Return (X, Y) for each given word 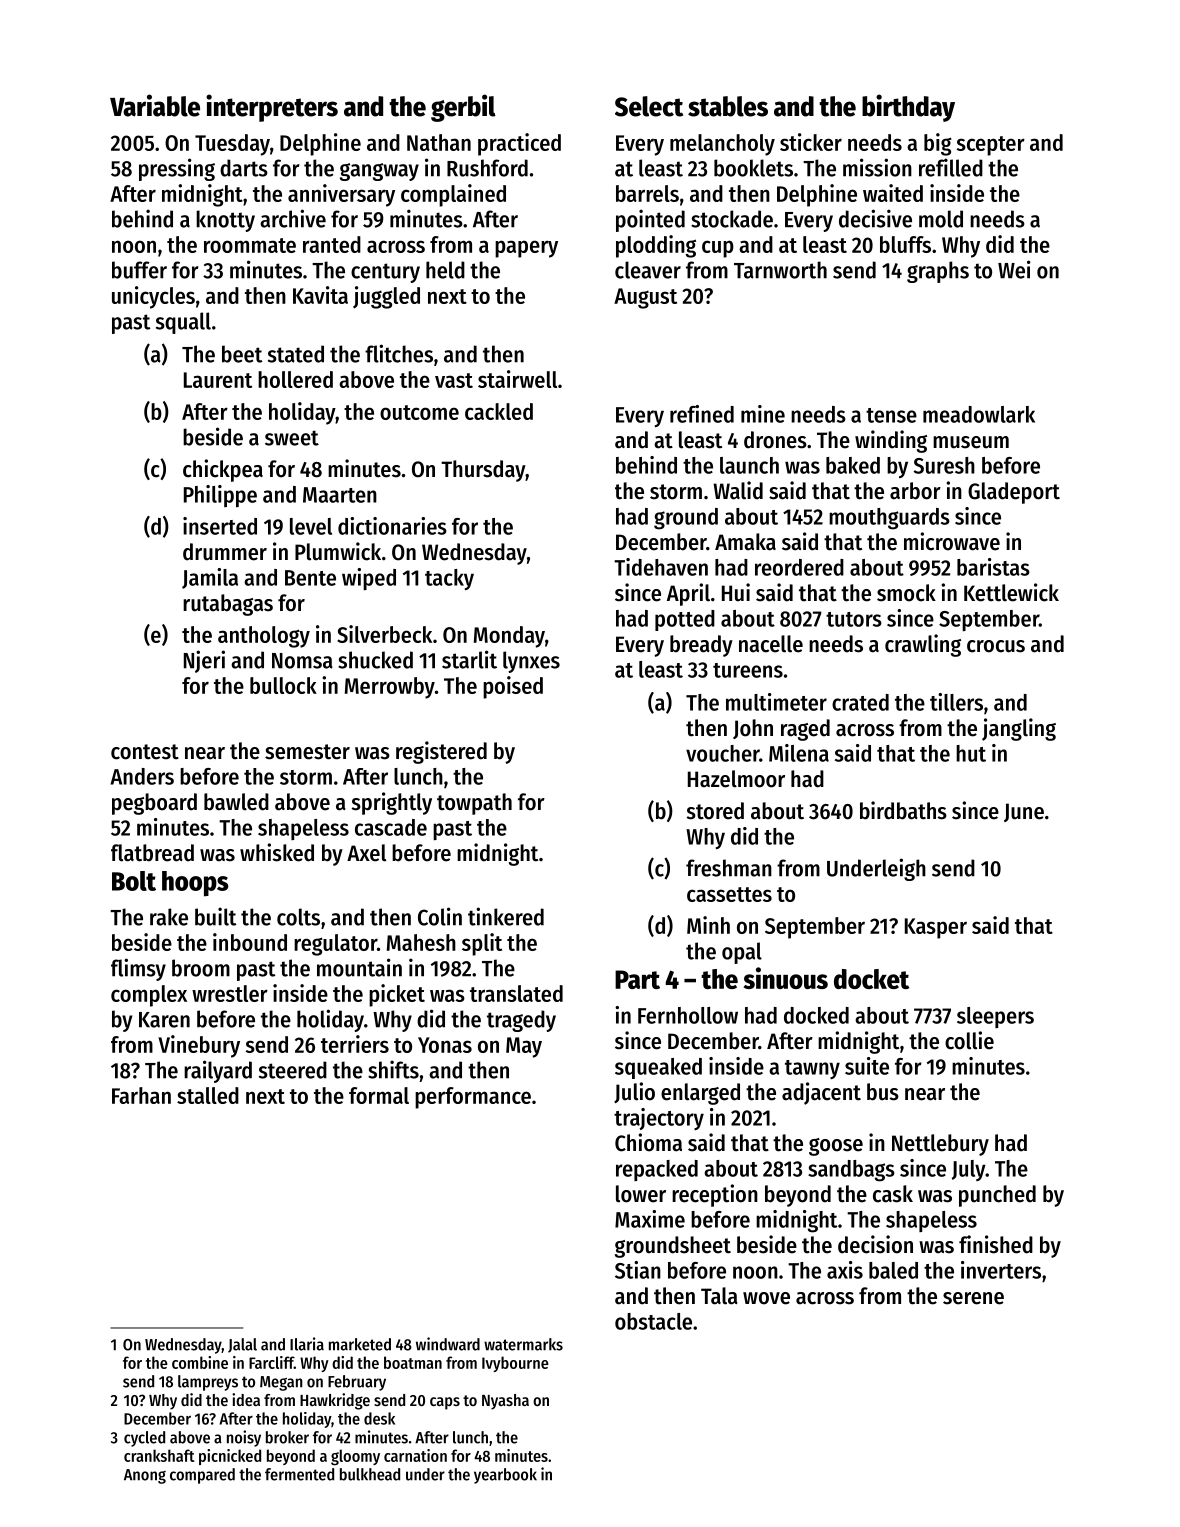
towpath (474, 804)
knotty (225, 221)
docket (871, 979)
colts (298, 917)
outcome (419, 412)
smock (906, 593)
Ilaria (307, 1344)
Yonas (445, 1045)
